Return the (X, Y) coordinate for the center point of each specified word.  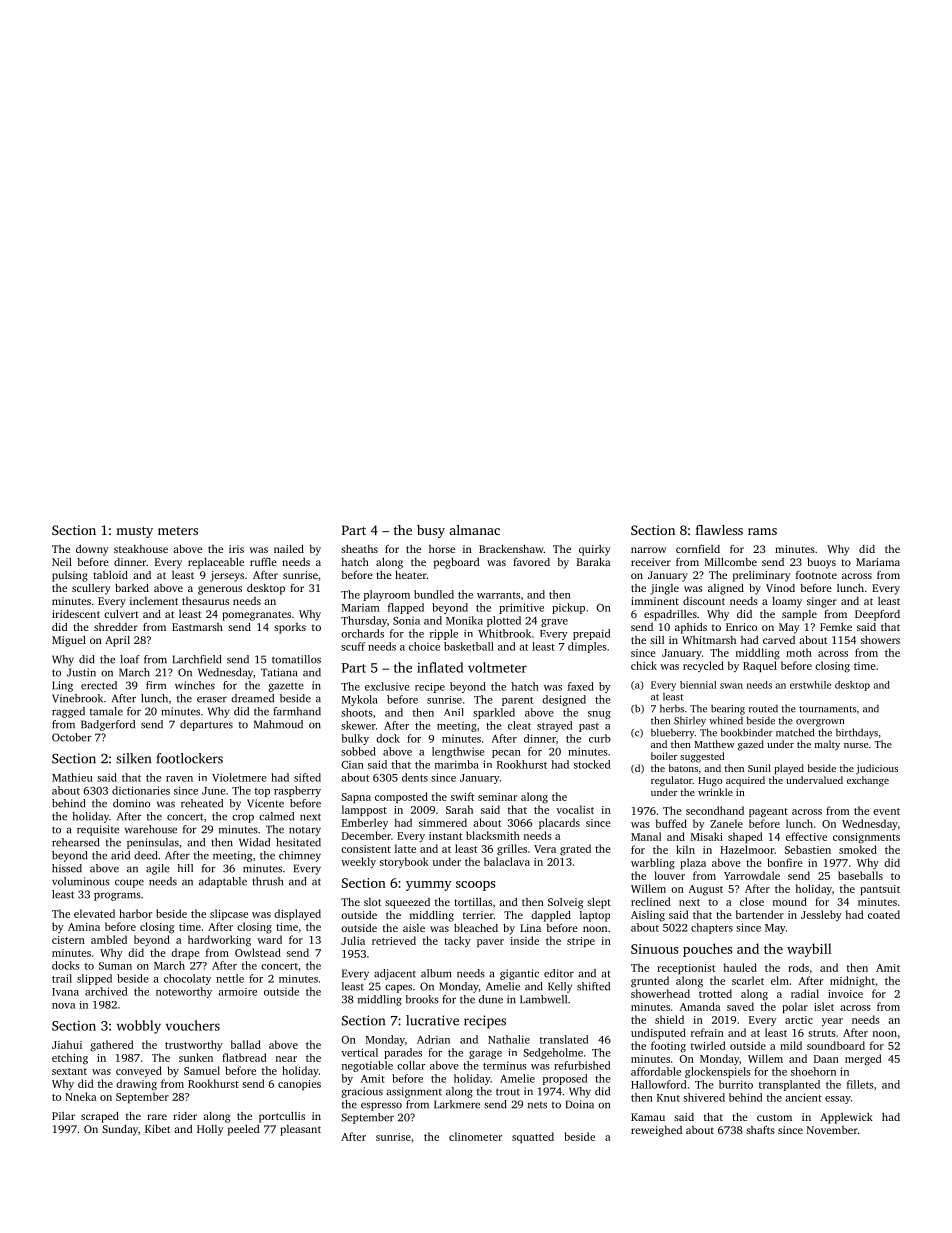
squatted (533, 1137)
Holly (210, 1130)
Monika (464, 620)
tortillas (473, 901)
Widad (254, 842)
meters (178, 531)
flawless (719, 530)
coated (884, 914)
